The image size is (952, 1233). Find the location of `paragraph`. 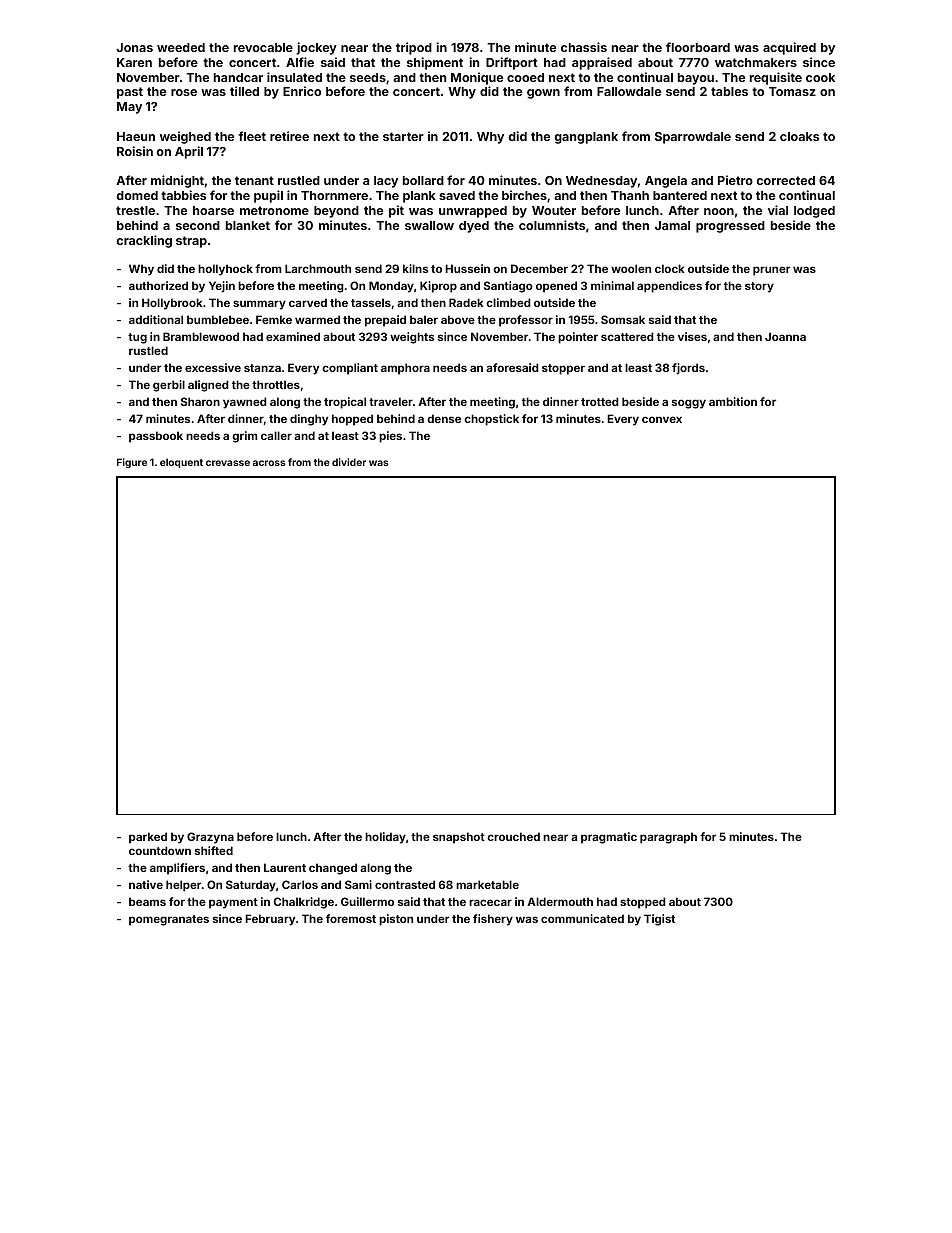

paragraph is located at coordinates (668, 838).
